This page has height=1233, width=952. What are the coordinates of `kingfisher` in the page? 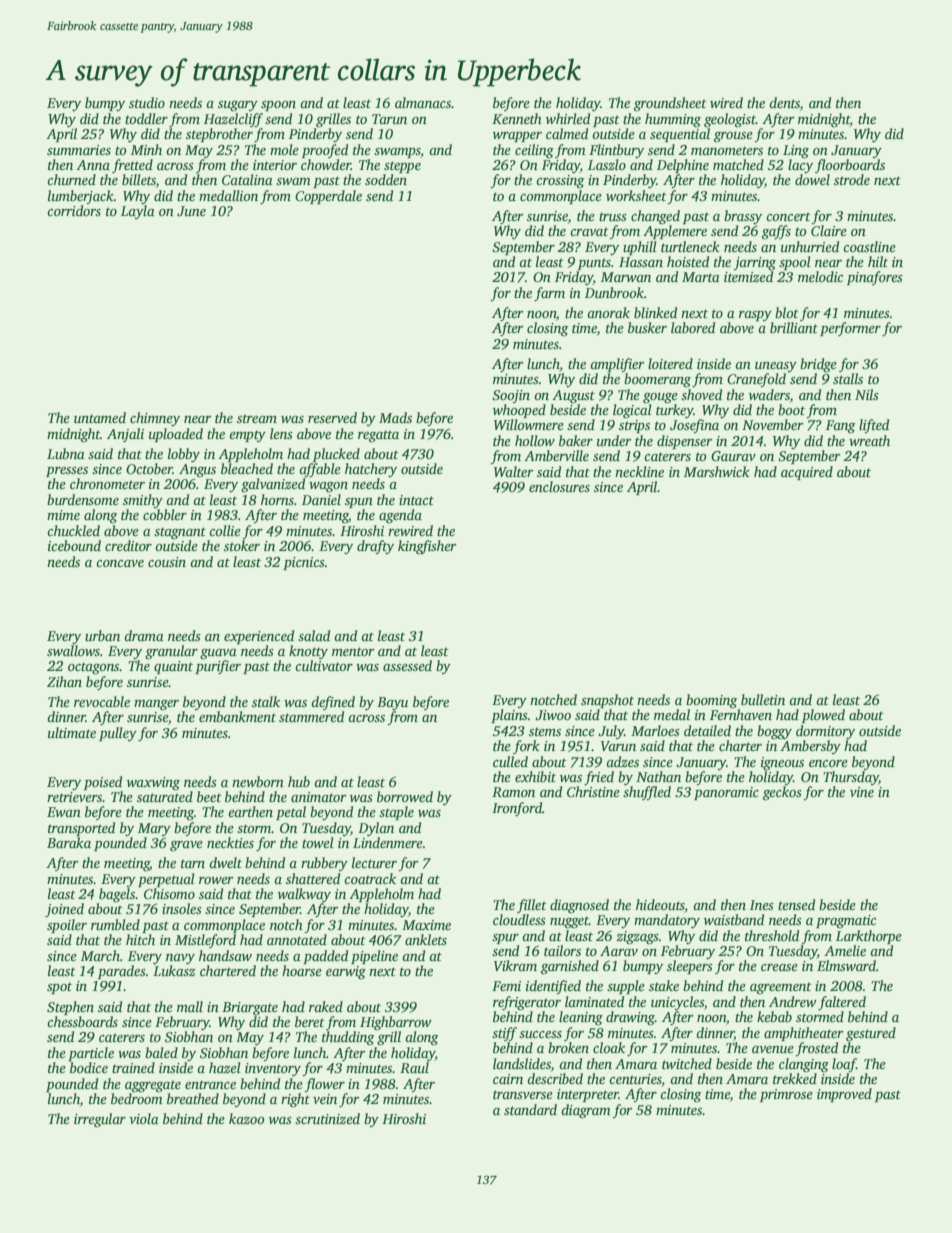 It's located at (427, 547).
